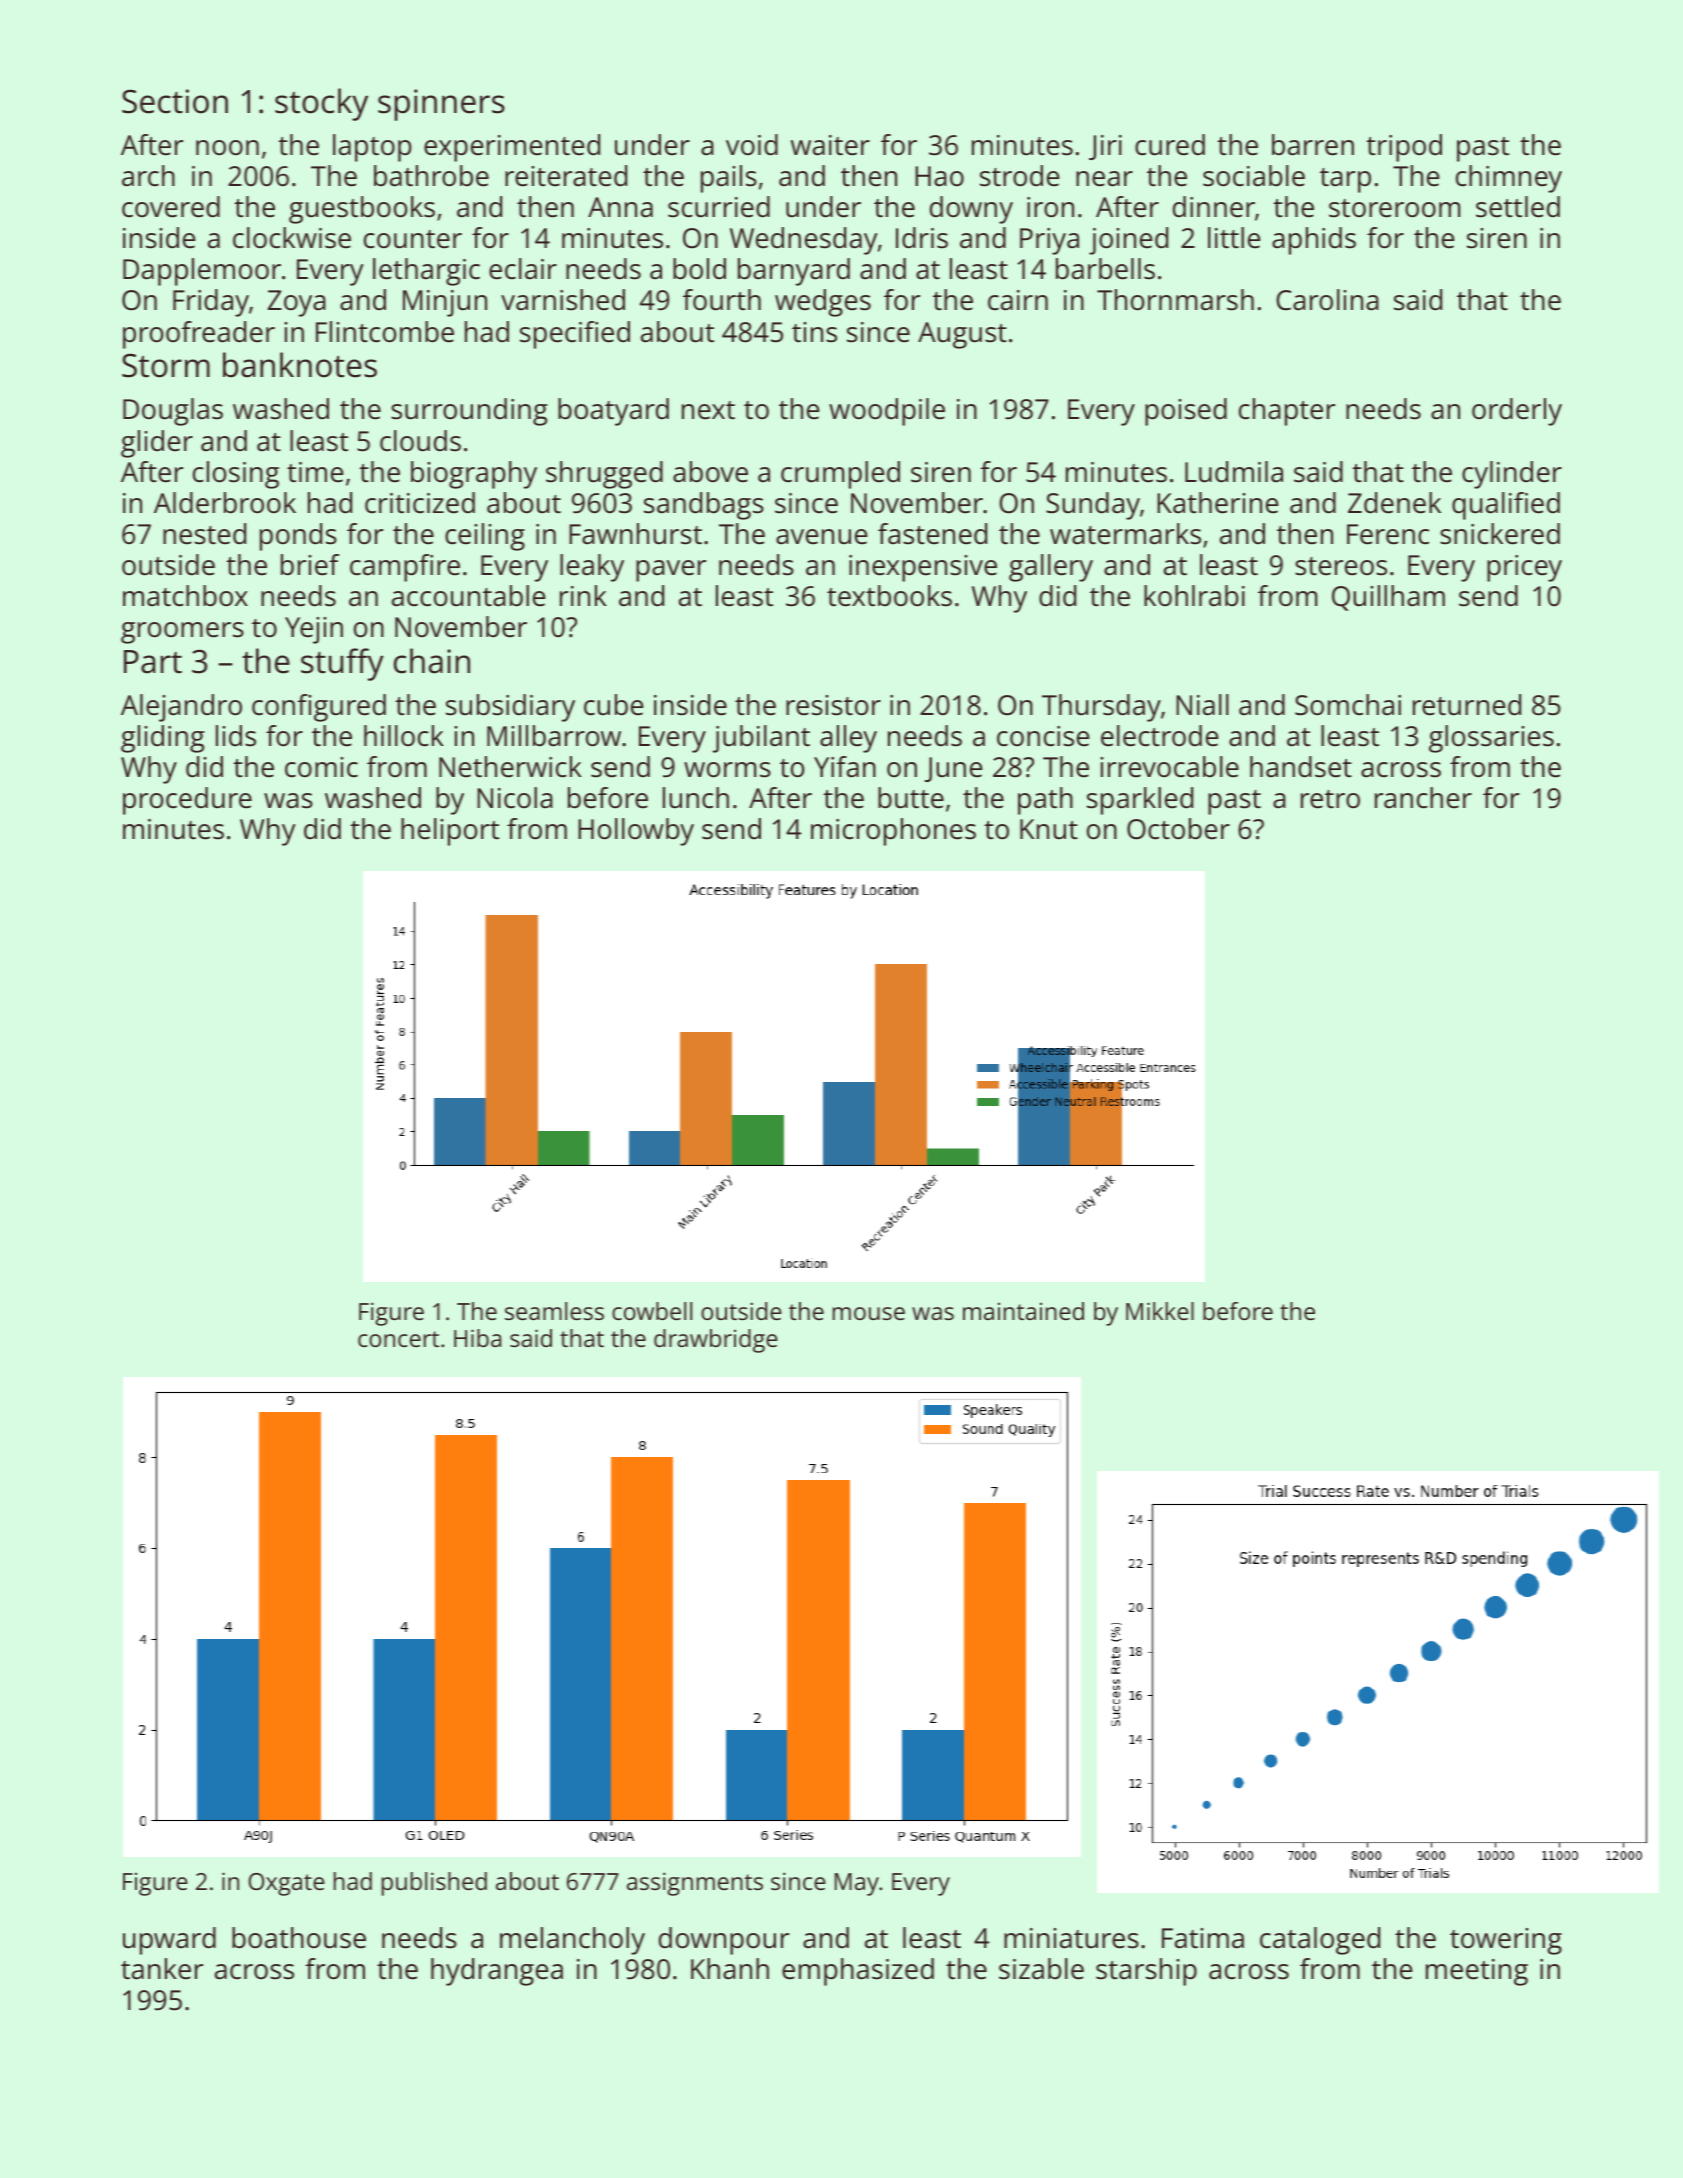  I want to click on worms, so click(727, 770).
